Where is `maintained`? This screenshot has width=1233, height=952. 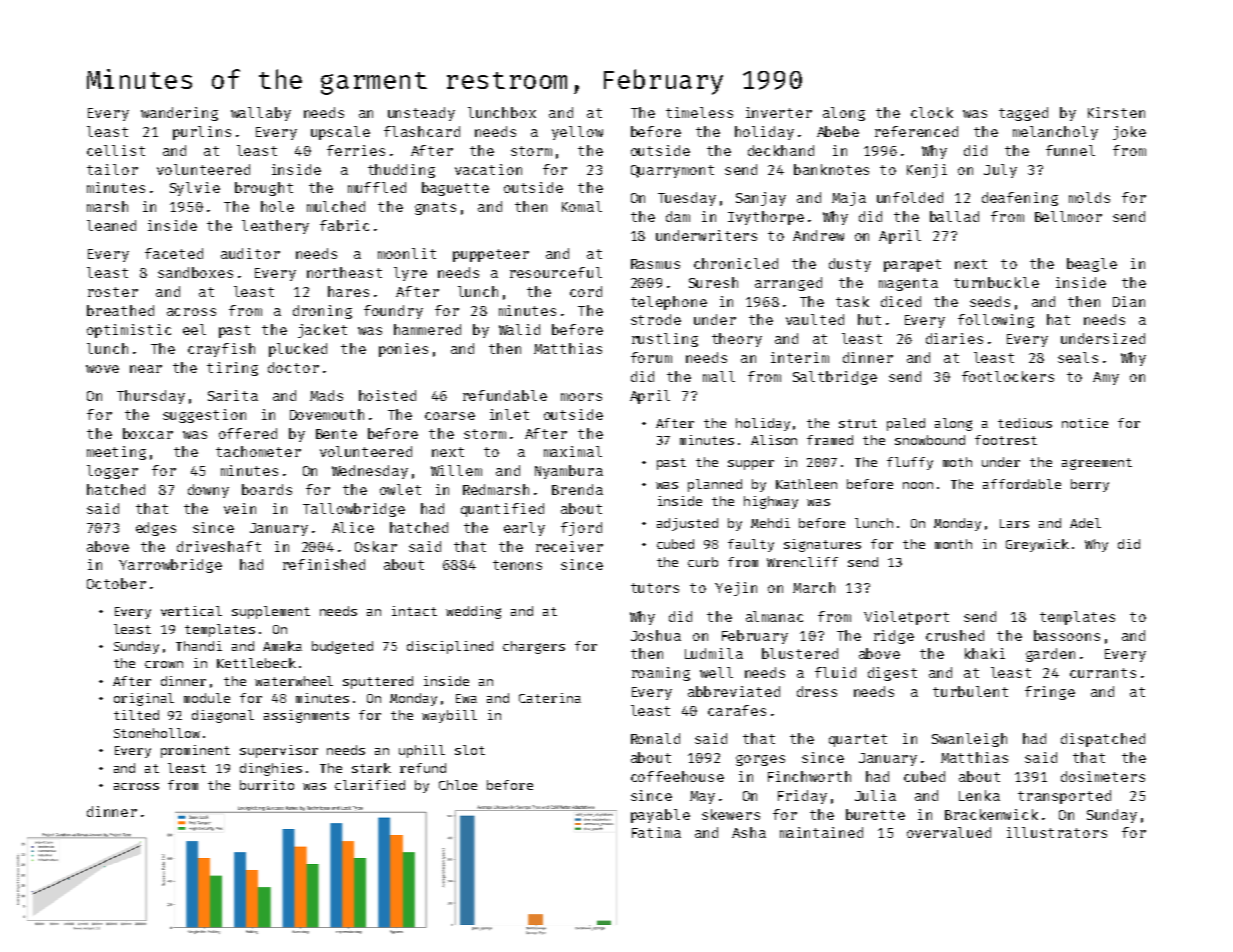 maintained is located at coordinates (821, 832).
